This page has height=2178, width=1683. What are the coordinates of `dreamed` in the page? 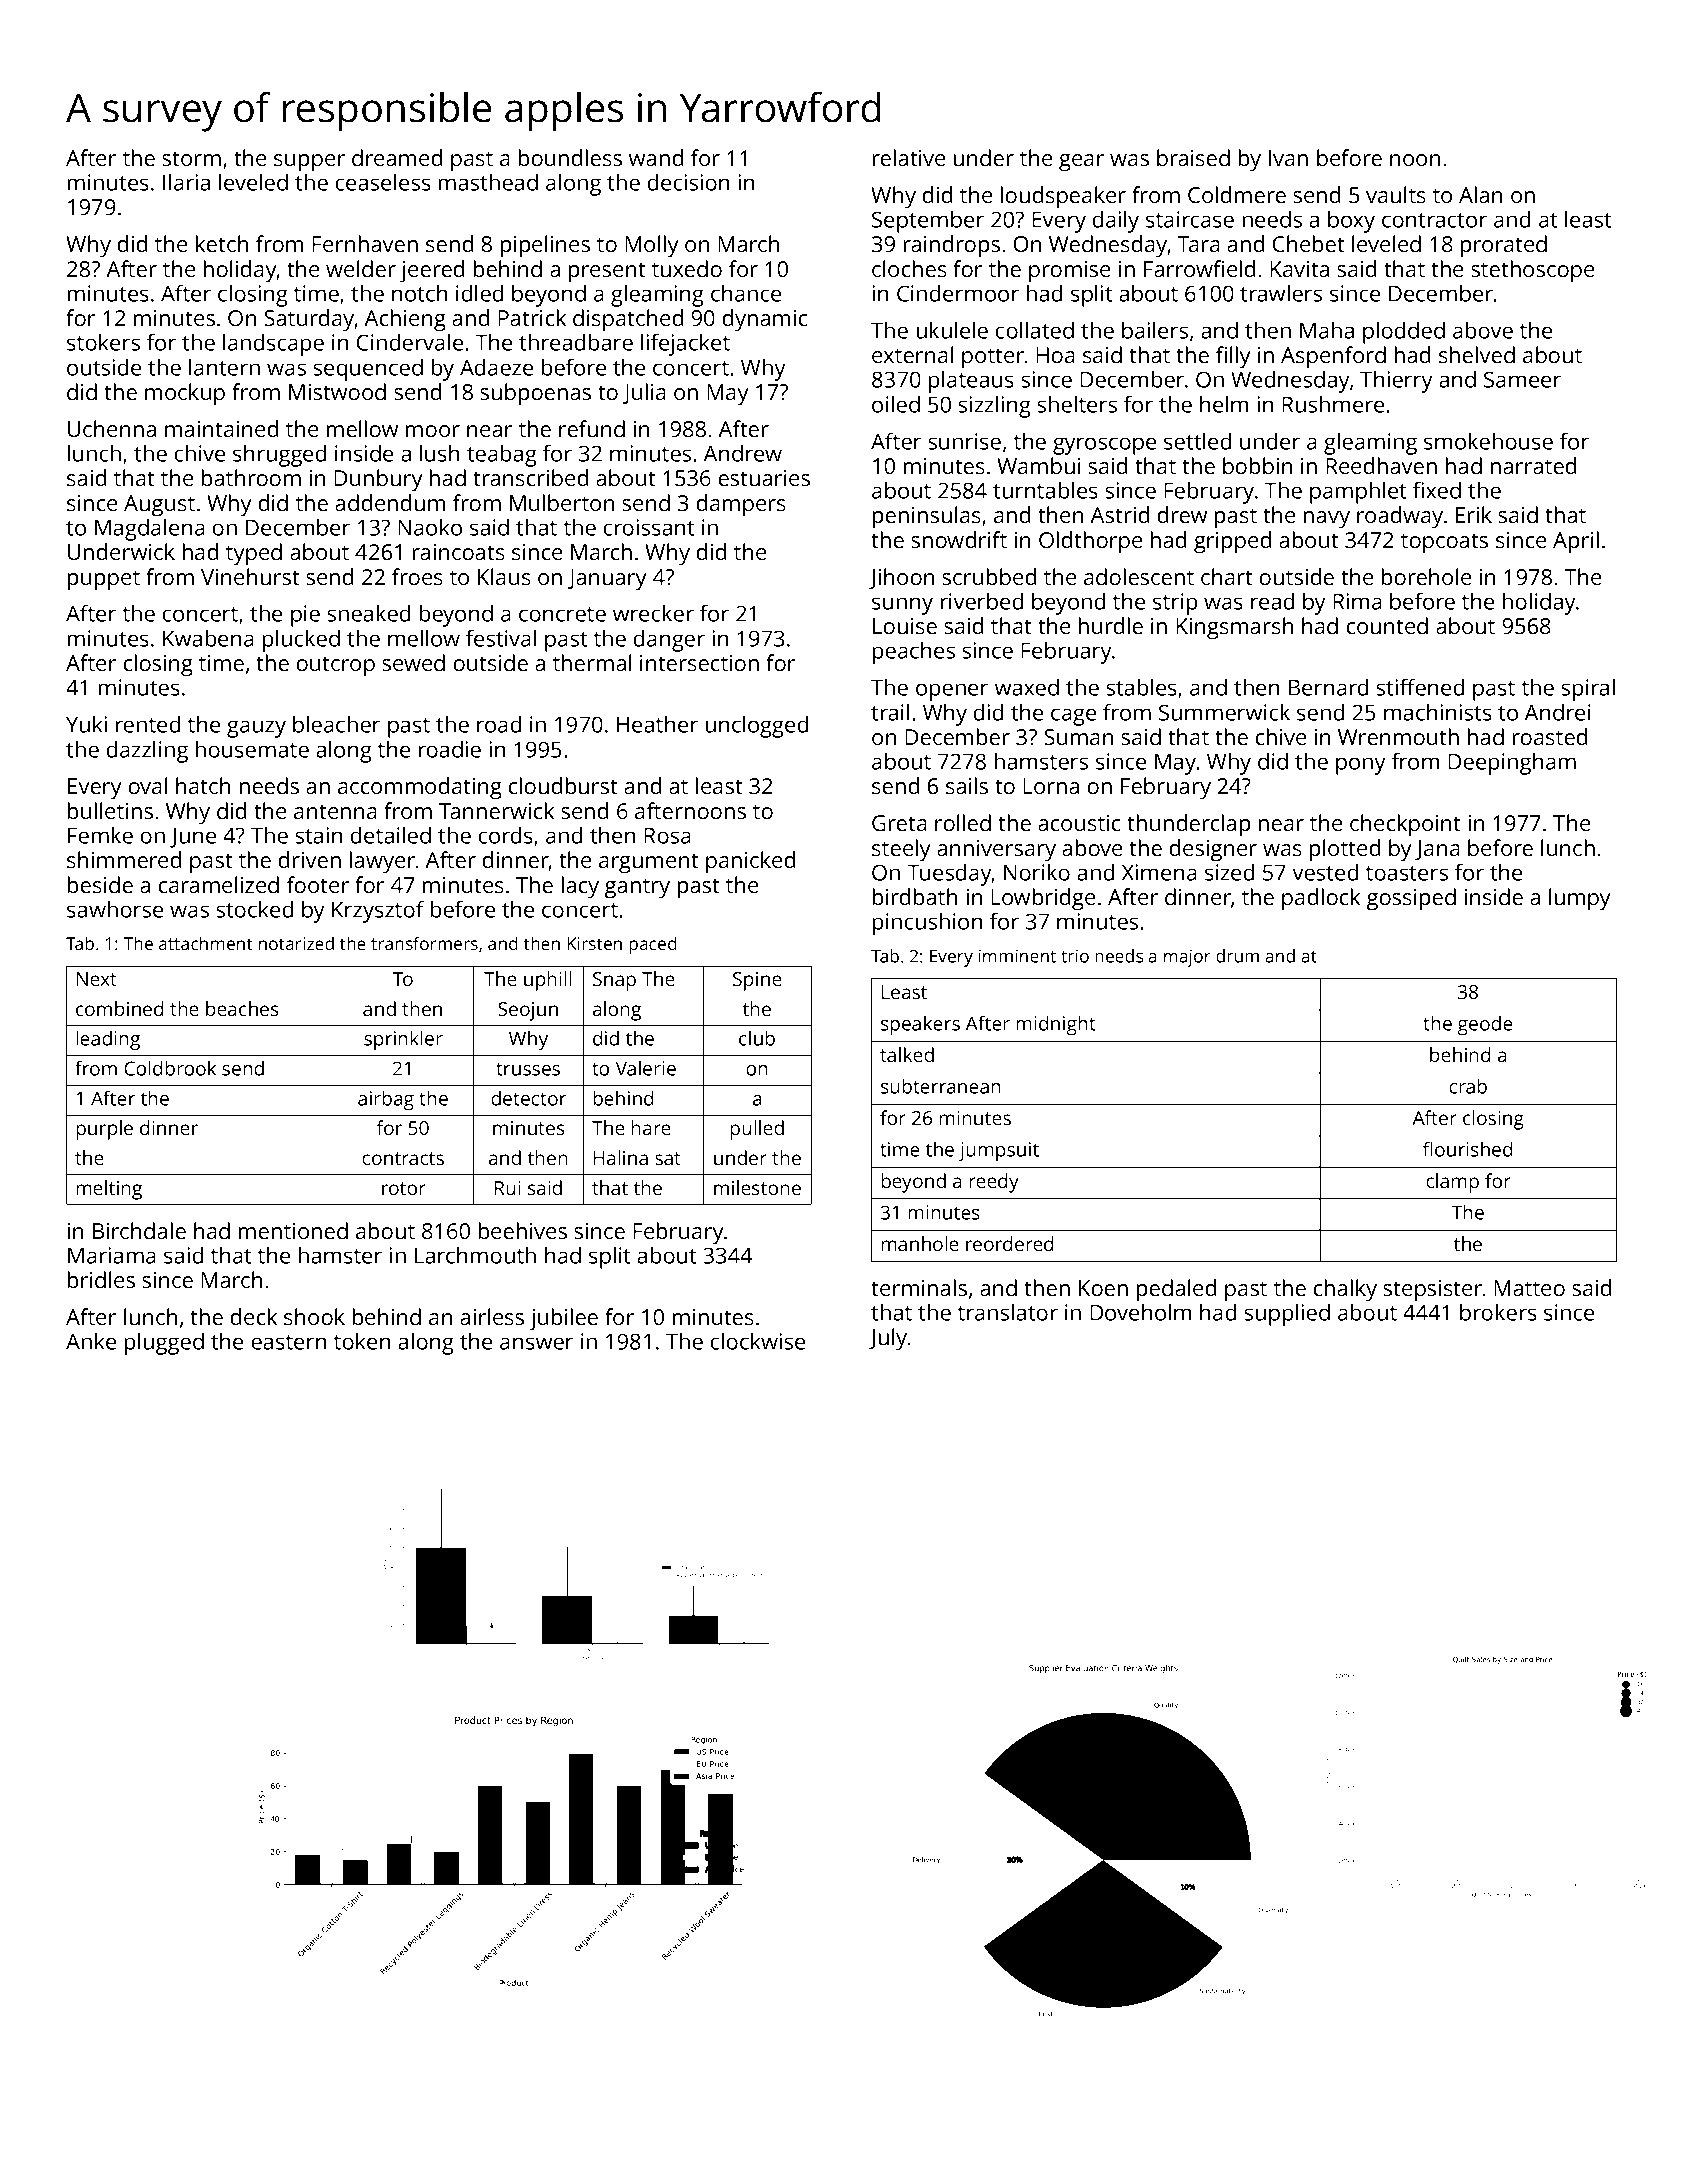 It's located at (397, 157).
